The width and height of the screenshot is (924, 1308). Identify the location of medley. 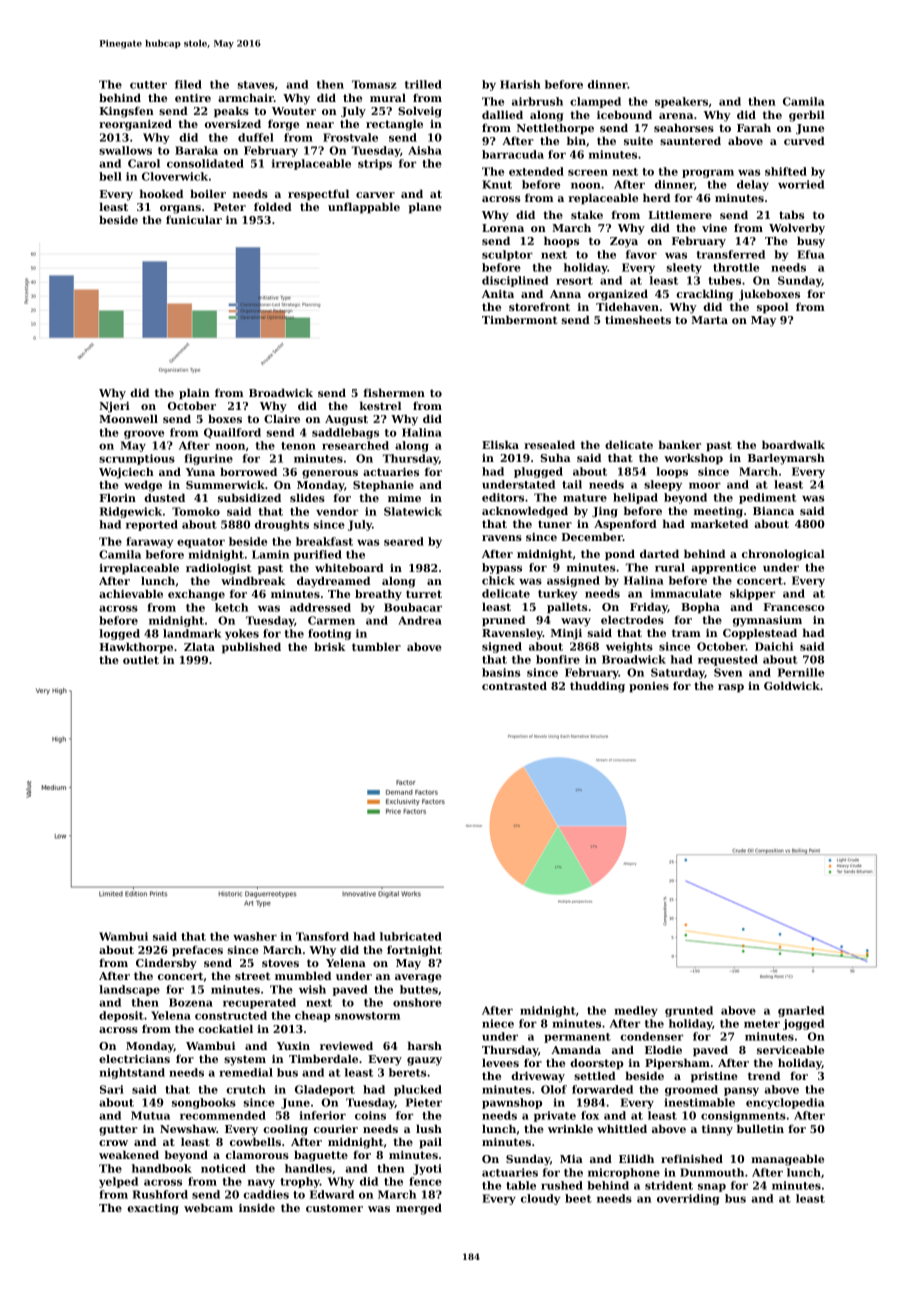
(636, 1011).
